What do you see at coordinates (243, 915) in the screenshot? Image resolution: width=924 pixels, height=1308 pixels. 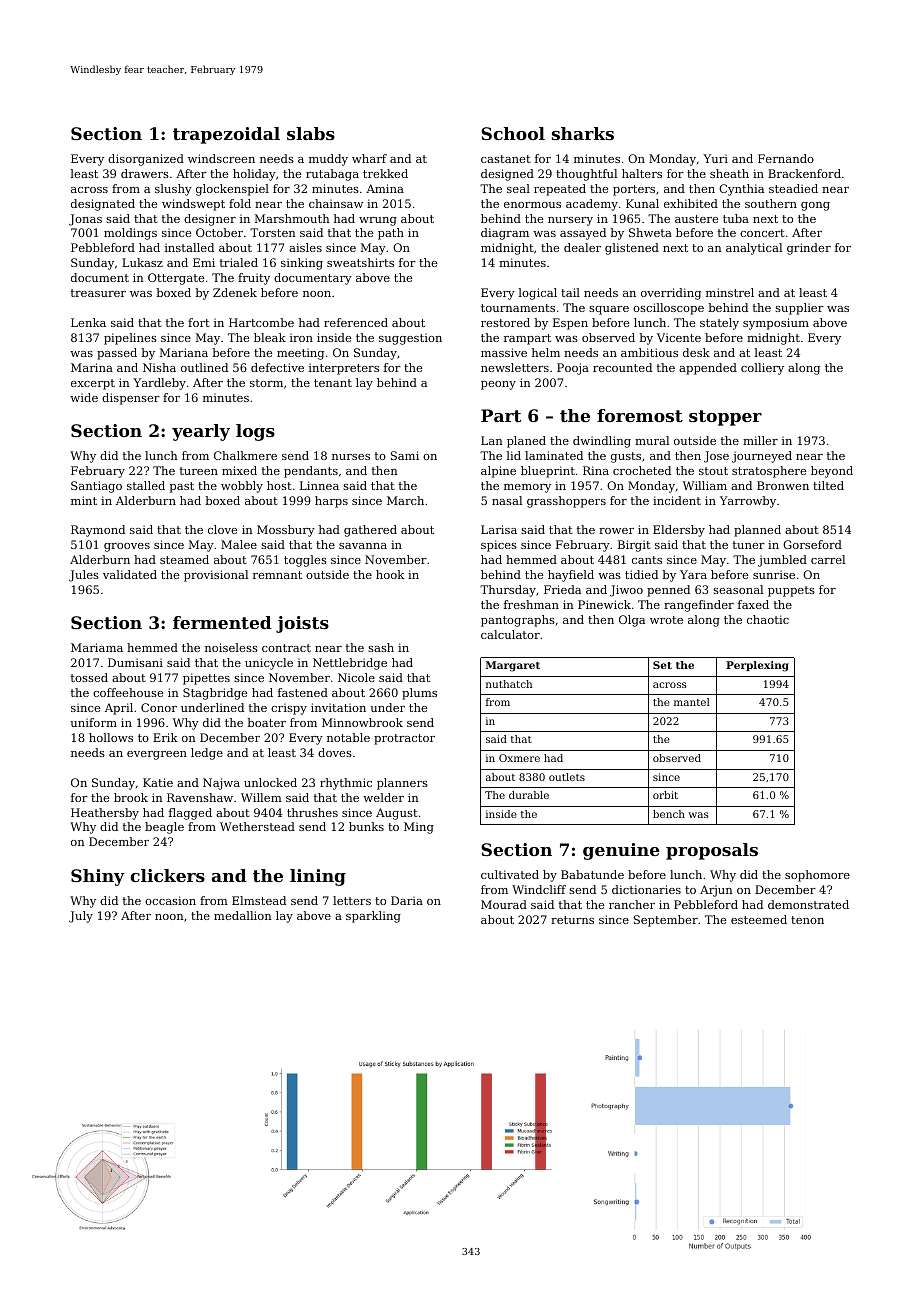 I see `medallion` at bounding box center [243, 915].
